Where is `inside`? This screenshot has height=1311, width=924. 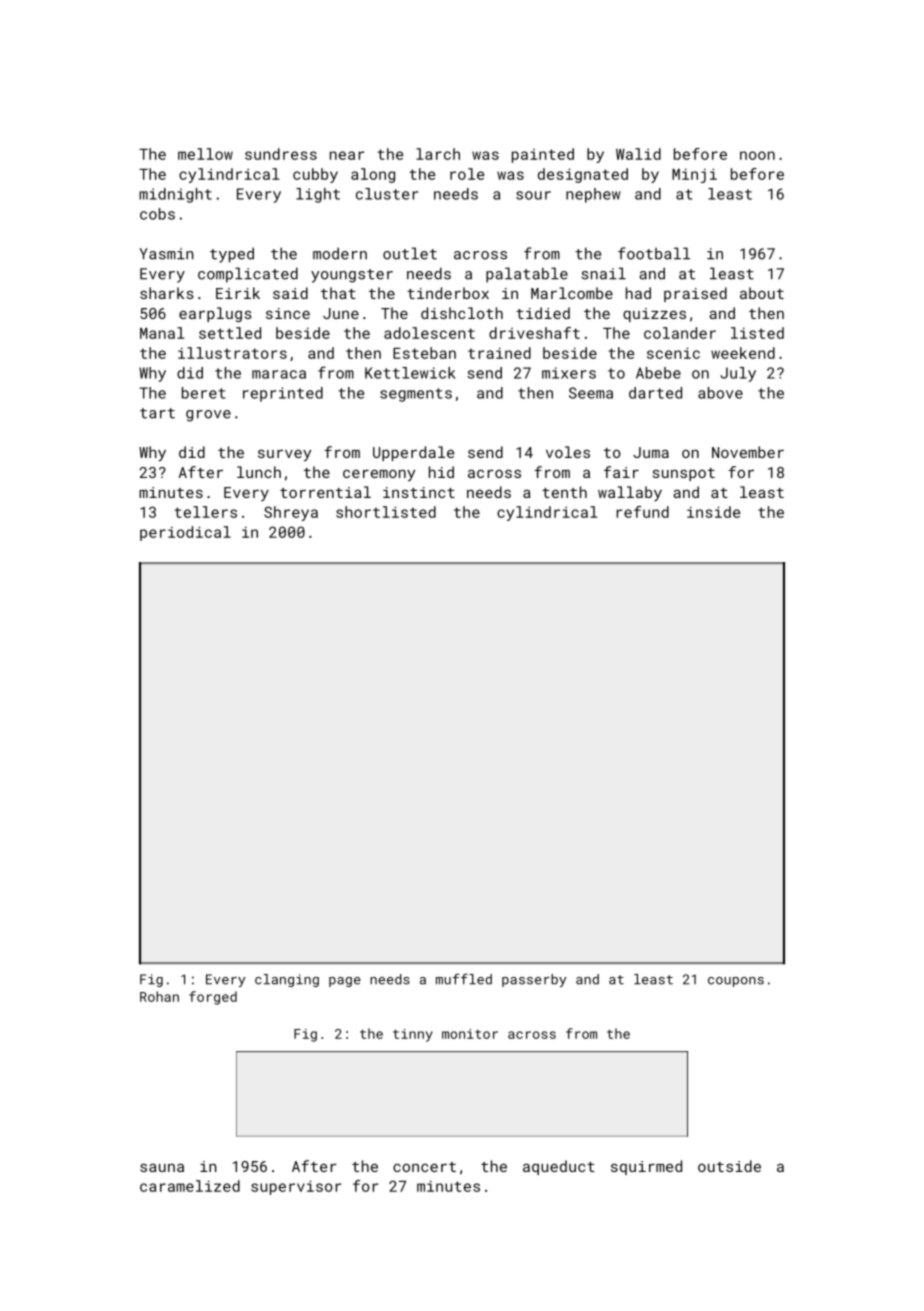
inside is located at coordinates (713, 512).
